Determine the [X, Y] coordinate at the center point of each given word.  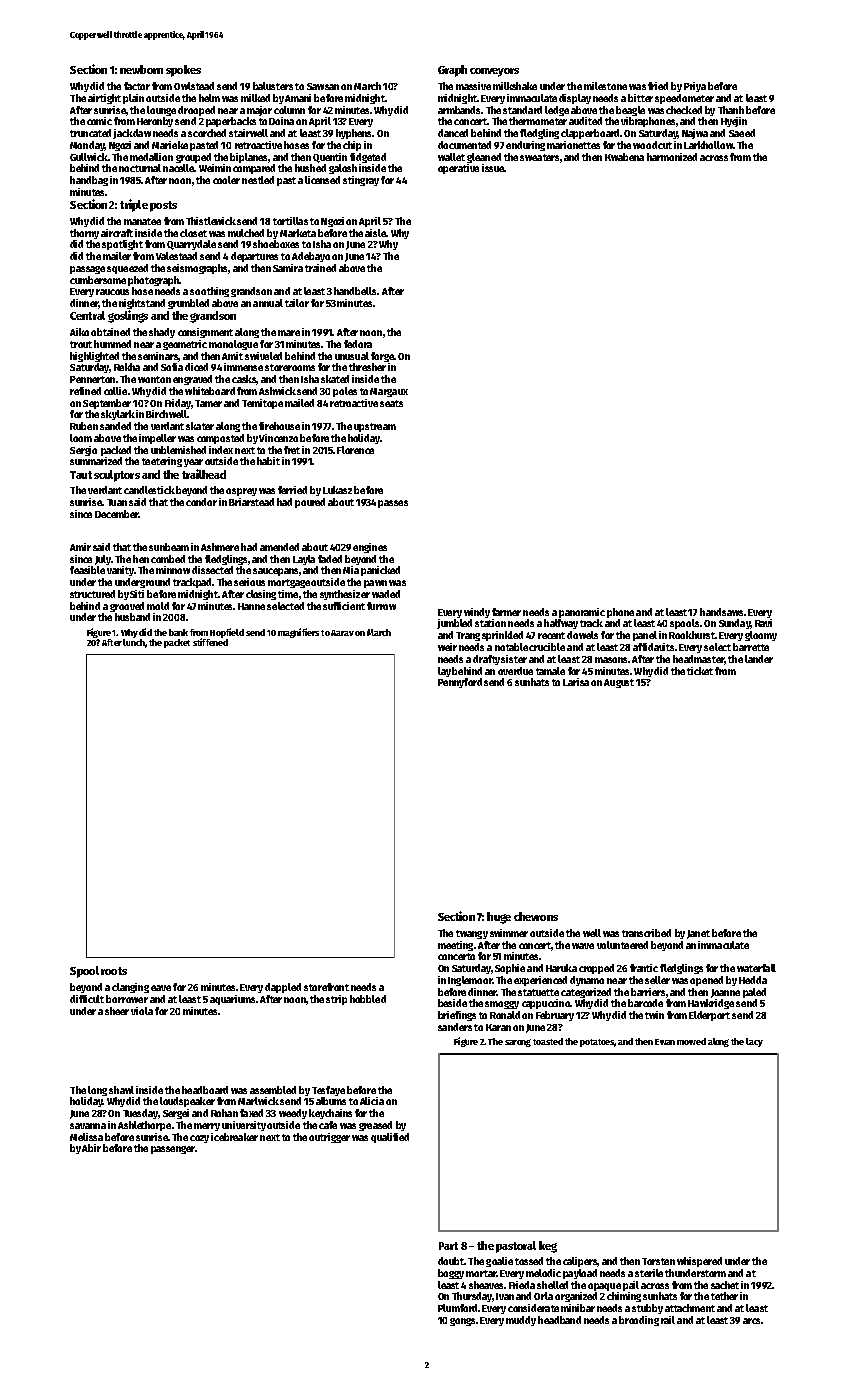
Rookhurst [692, 635]
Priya [695, 87]
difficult [87, 999]
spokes [183, 71]
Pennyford [460, 683]
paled [754, 993]
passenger [173, 1150]
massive [473, 86]
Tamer [208, 403]
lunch [134, 642]
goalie [499, 1262]
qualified [390, 1138]
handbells [355, 291]
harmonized [672, 157]
